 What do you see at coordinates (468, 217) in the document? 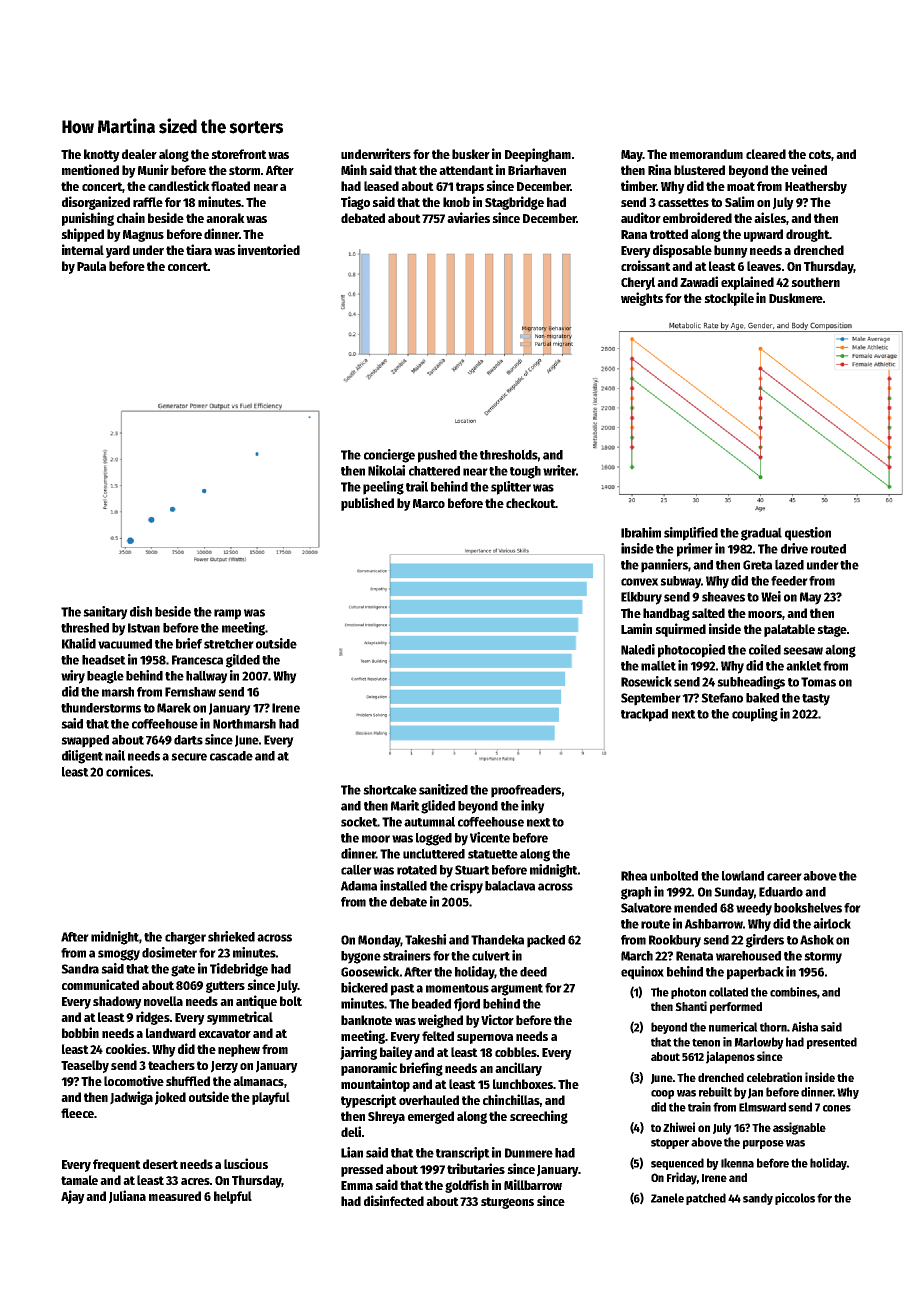
I see `aviaries` at bounding box center [468, 217].
